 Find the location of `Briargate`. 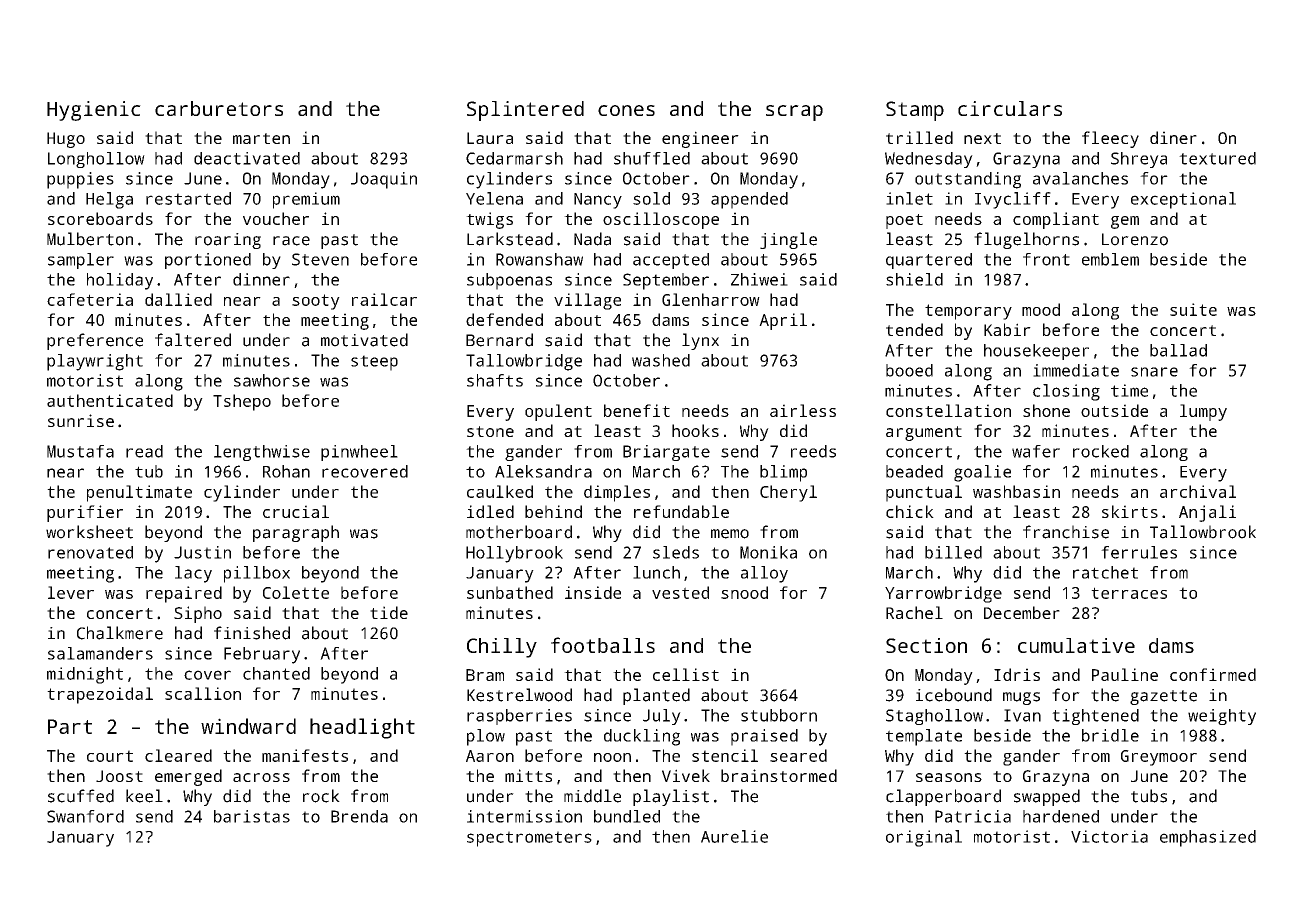

Briargate is located at coordinates (666, 453).
